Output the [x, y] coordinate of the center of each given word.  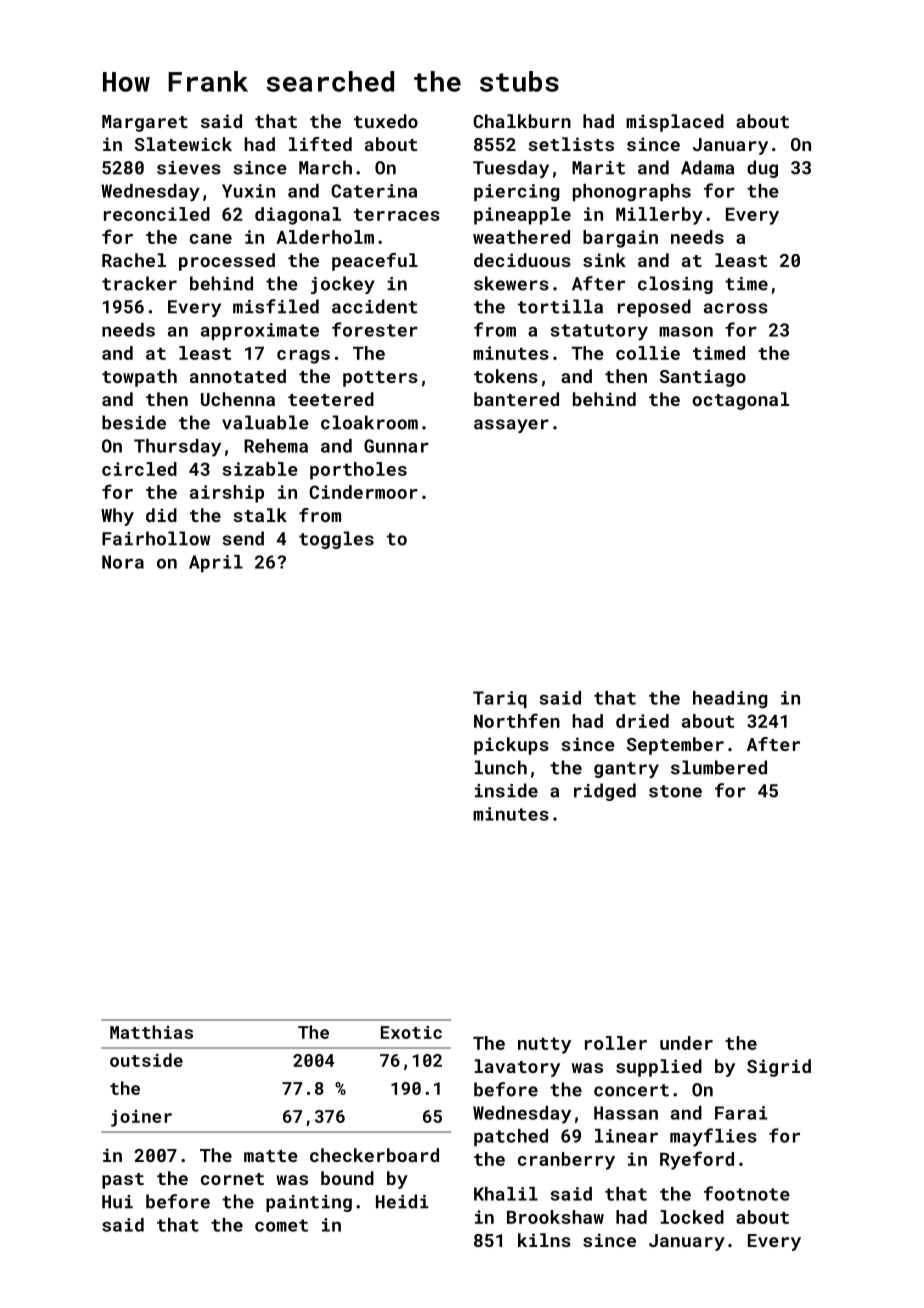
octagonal [740, 401]
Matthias [151, 1032]
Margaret [145, 123]
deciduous [522, 260]
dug [762, 169]
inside [506, 790]
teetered [331, 399]
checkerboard [374, 1155]
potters [380, 379]
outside [146, 1060]
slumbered [719, 767]
